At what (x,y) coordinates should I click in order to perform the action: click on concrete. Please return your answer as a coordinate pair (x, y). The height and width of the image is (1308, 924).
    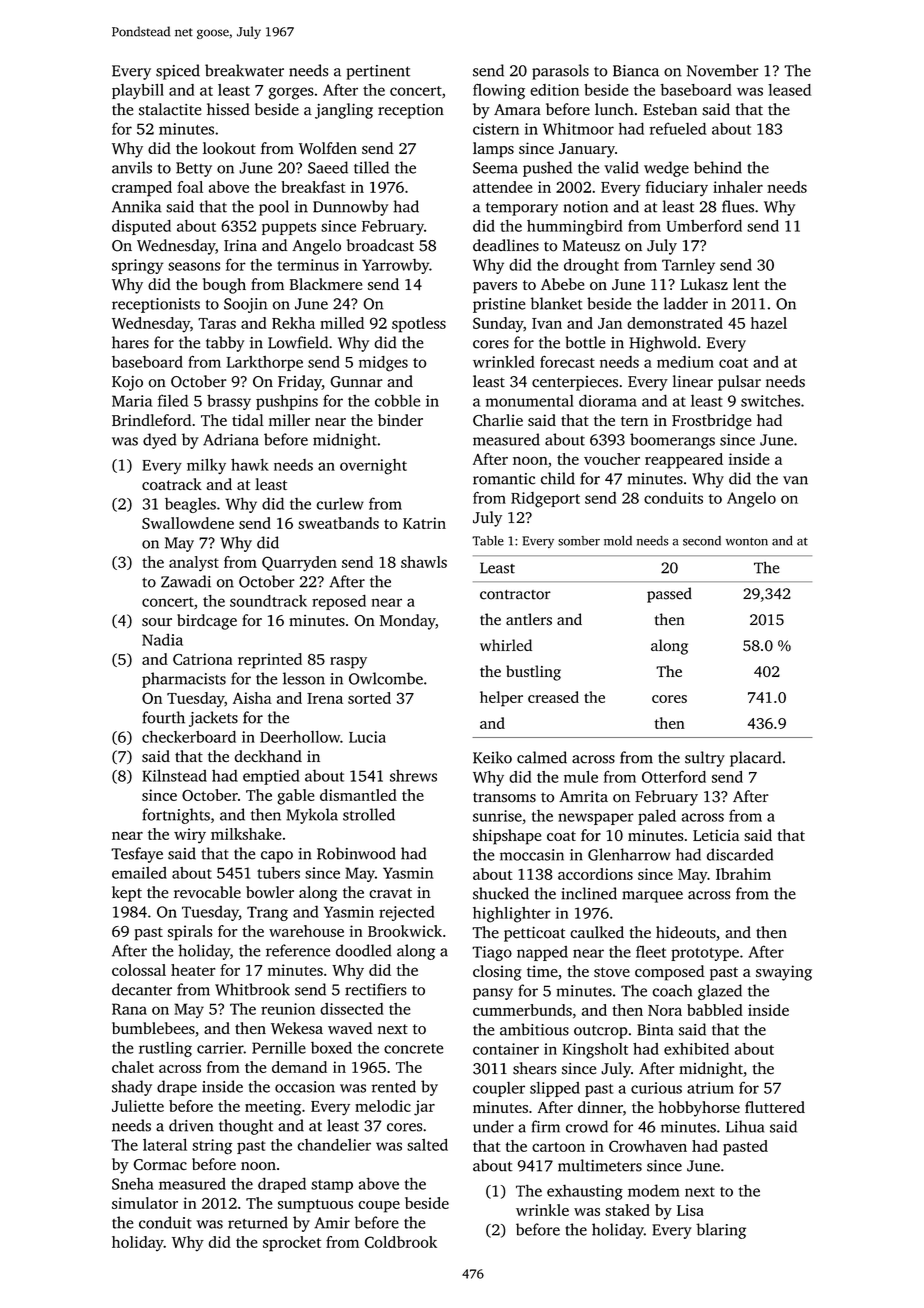
    Looking at the image, I should click on (413, 1049).
